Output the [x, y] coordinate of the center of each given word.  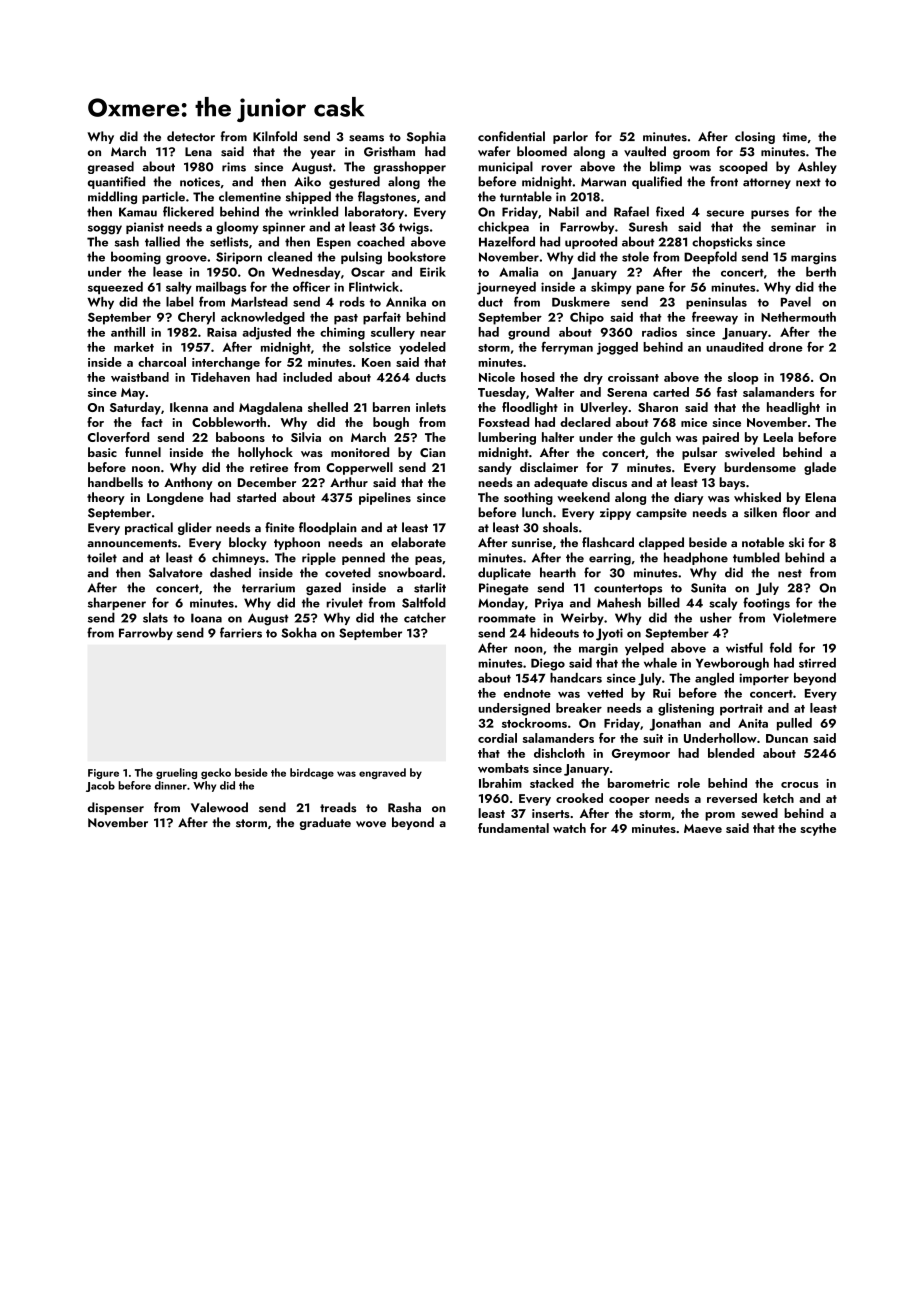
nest [790, 573]
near [433, 334]
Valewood [219, 807]
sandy [495, 468]
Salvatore [175, 572]
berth [821, 272]
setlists [229, 241]
